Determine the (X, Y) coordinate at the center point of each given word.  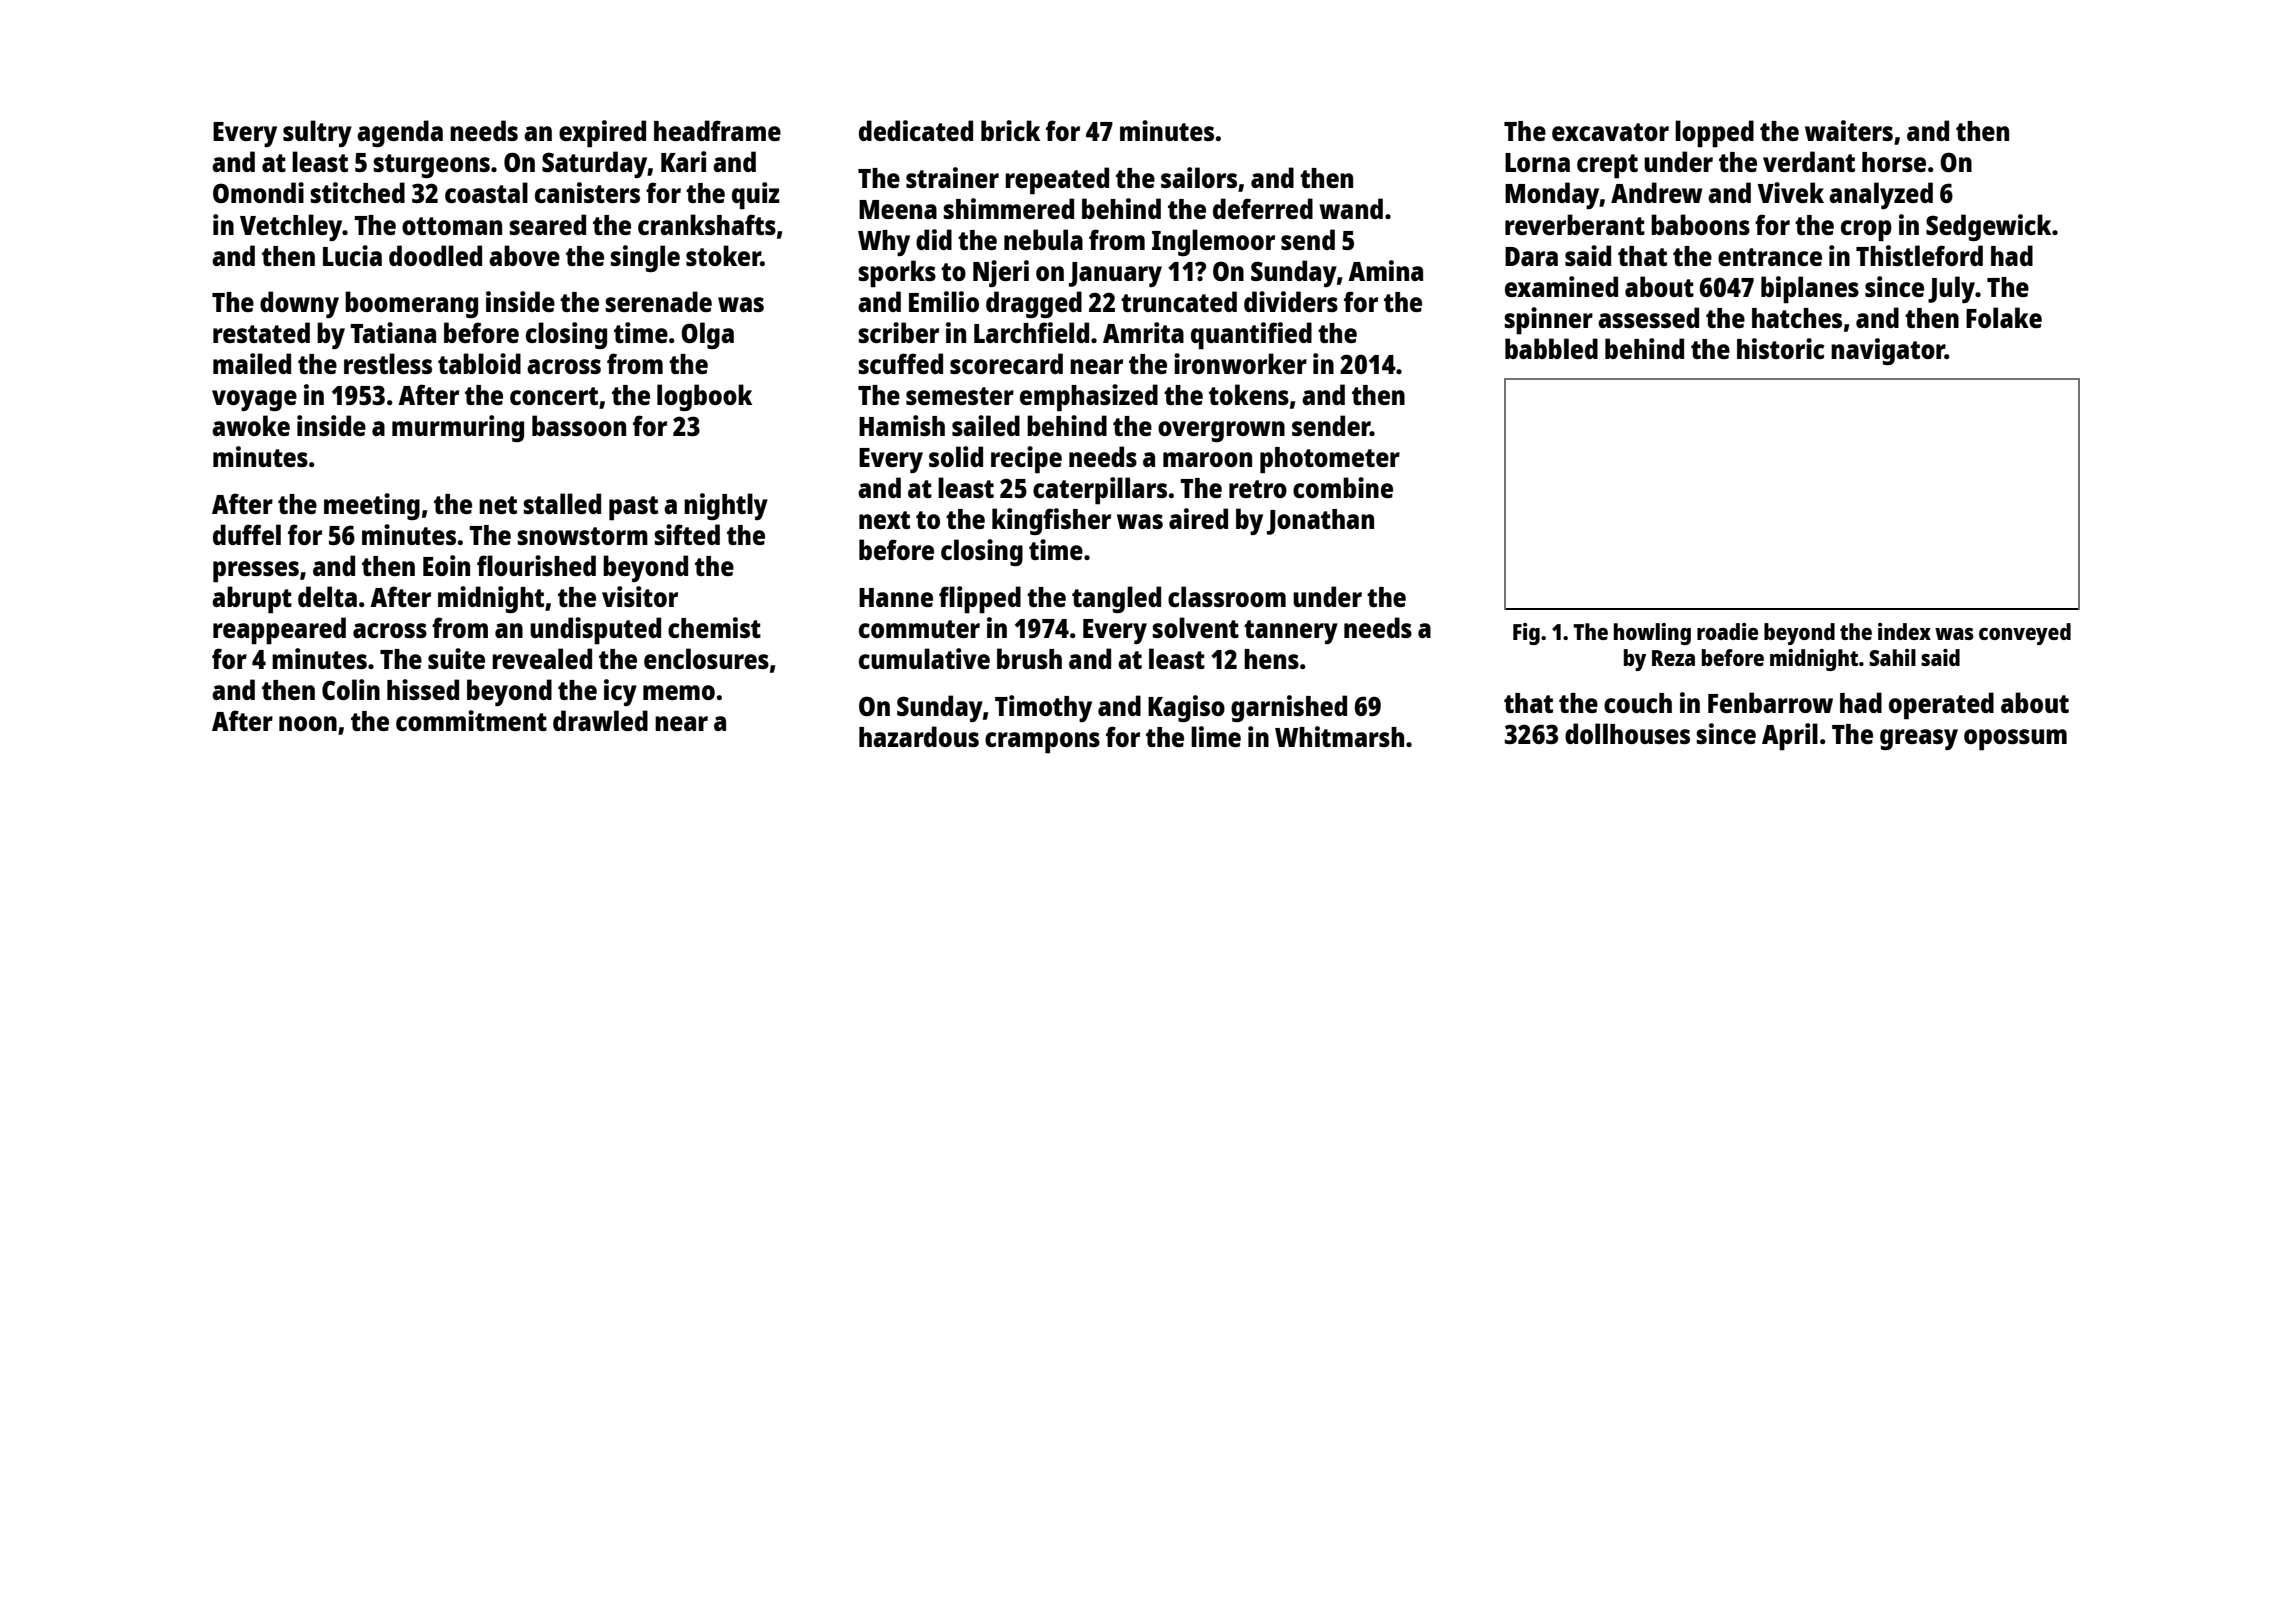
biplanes (1810, 290)
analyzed (1881, 195)
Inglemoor (1213, 242)
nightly (726, 506)
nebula (1043, 239)
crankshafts (707, 224)
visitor (640, 596)
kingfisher (1051, 521)
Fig (1526, 634)
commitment (471, 720)
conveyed (2025, 634)
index (1904, 631)
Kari (683, 161)
